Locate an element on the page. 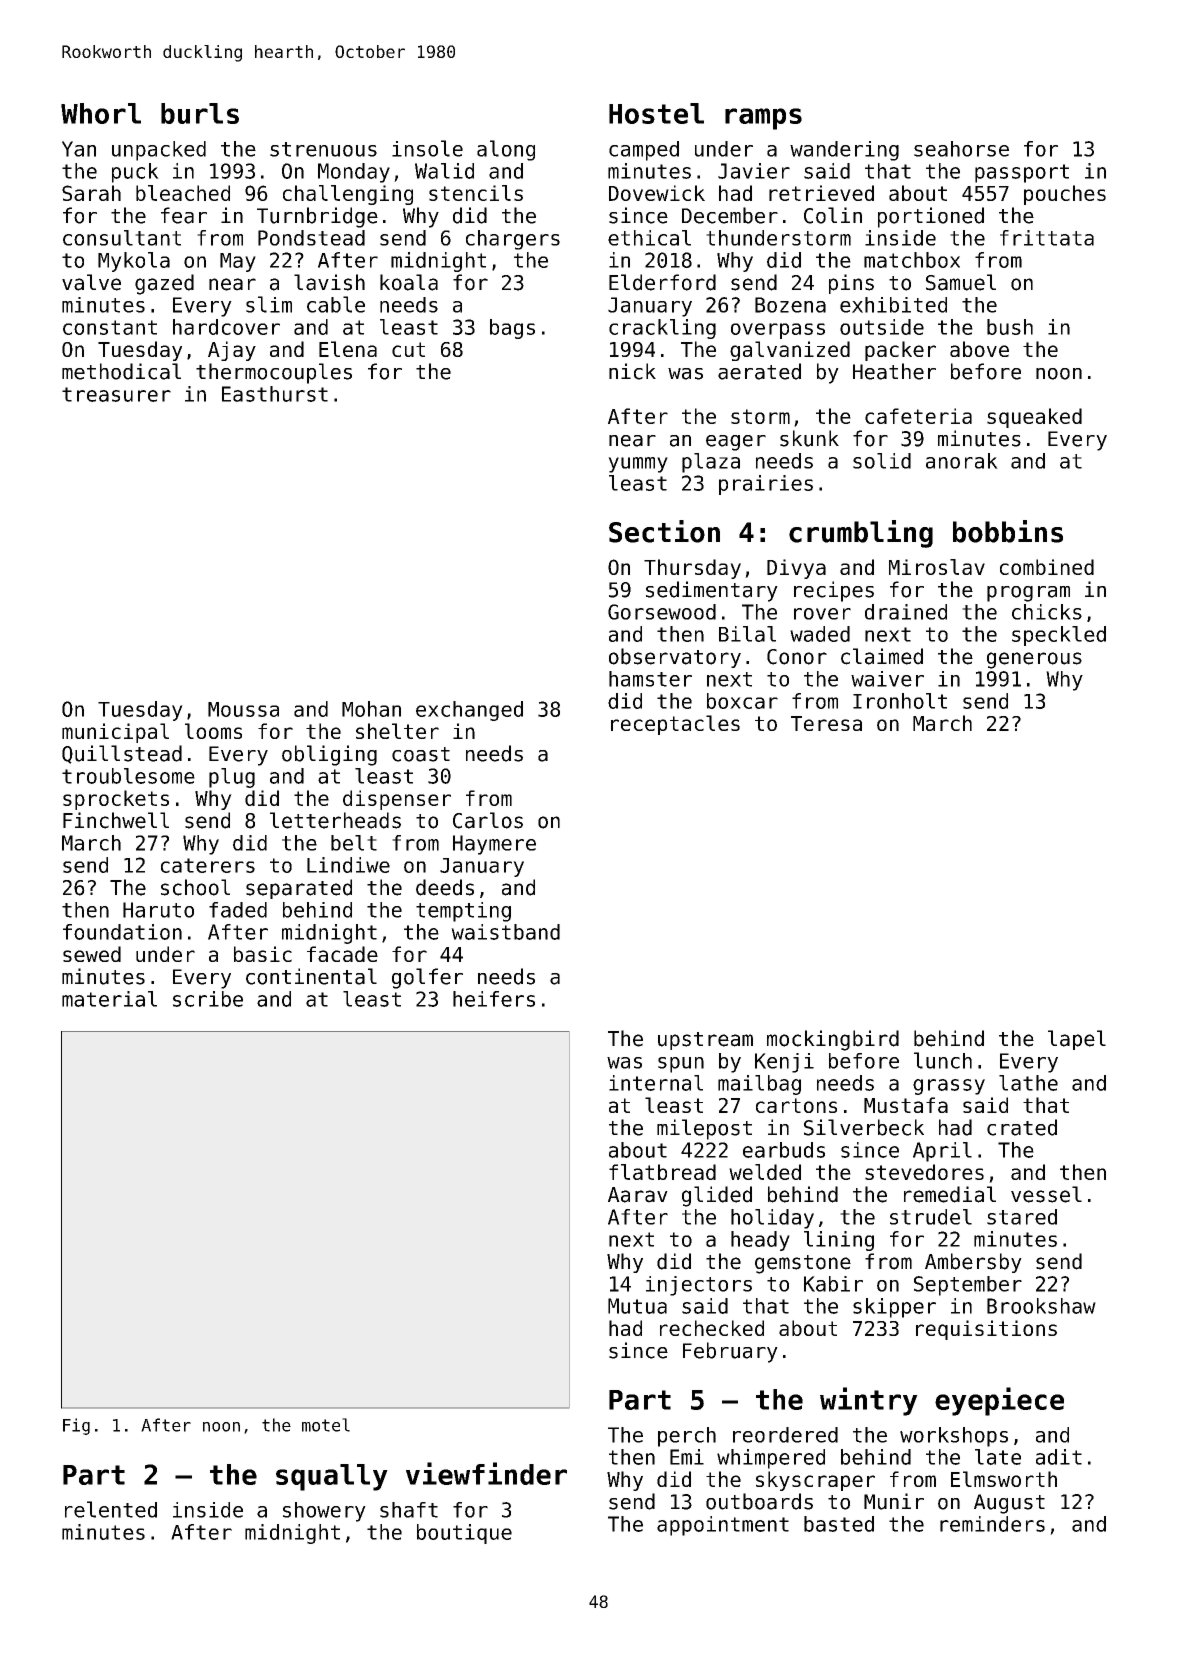 This image has width=1177, height=1665. combined is located at coordinates (1047, 567).
